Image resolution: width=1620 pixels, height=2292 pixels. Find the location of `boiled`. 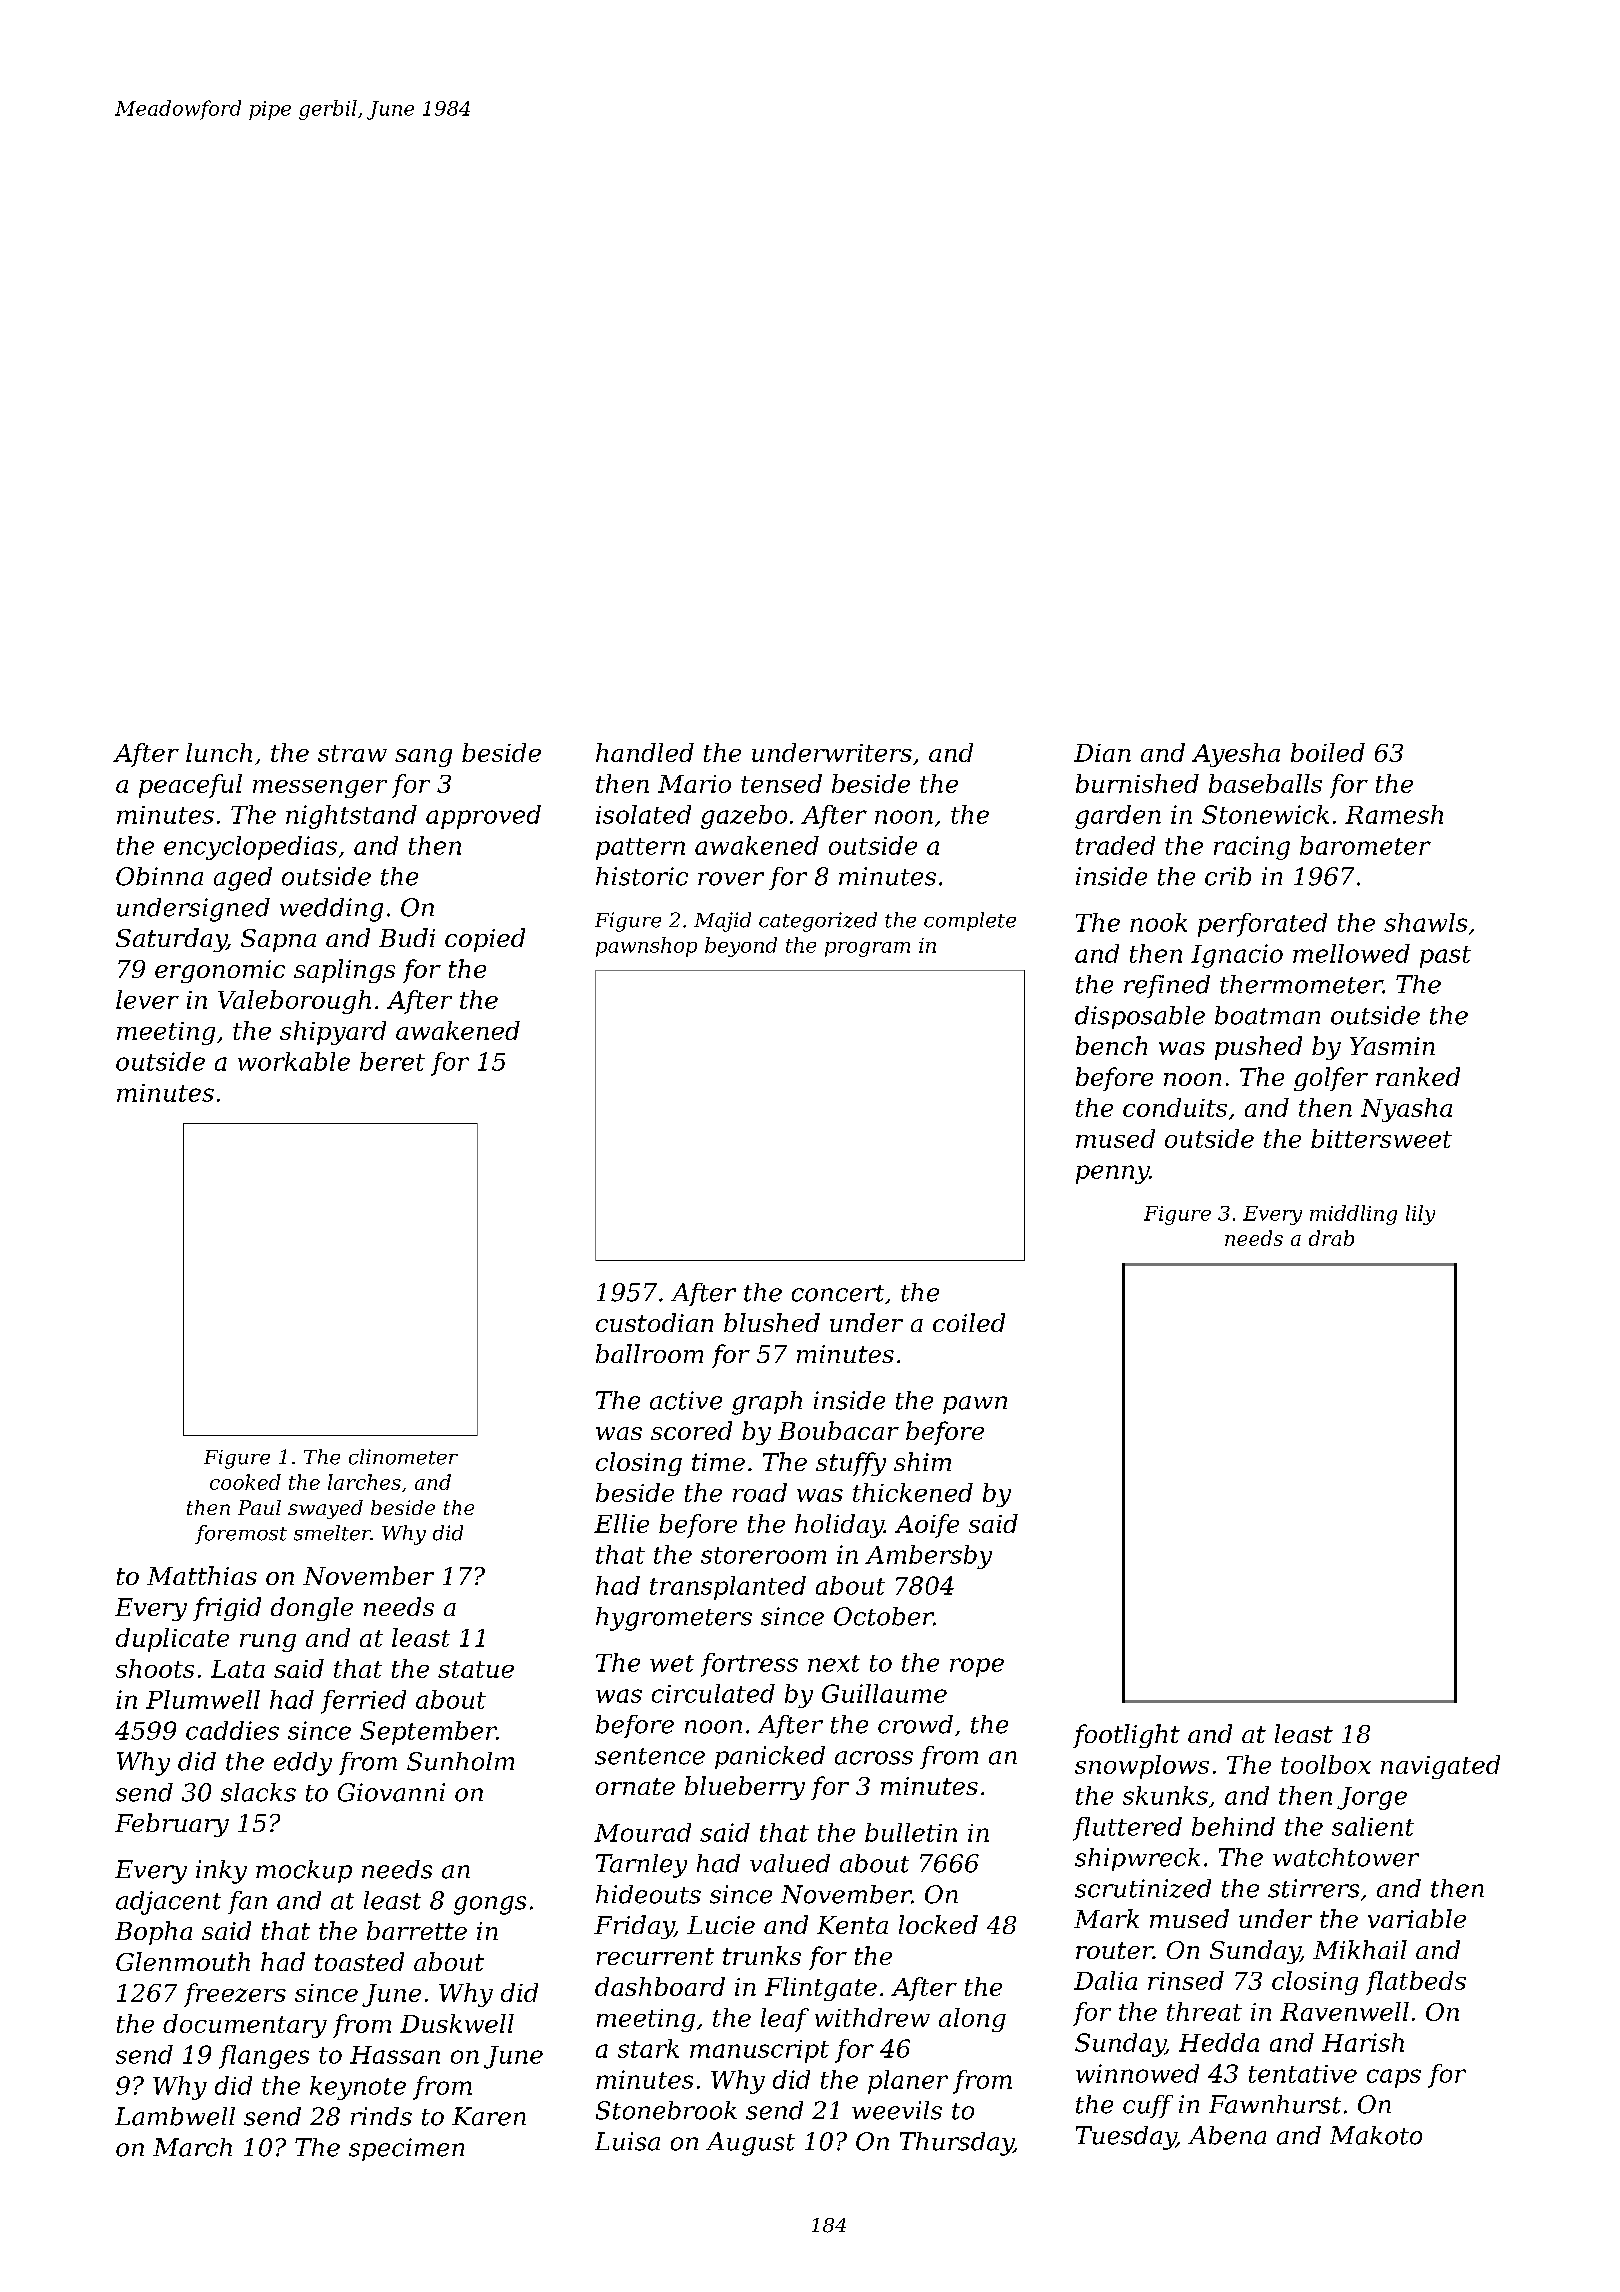

boiled is located at coordinates (1328, 752).
